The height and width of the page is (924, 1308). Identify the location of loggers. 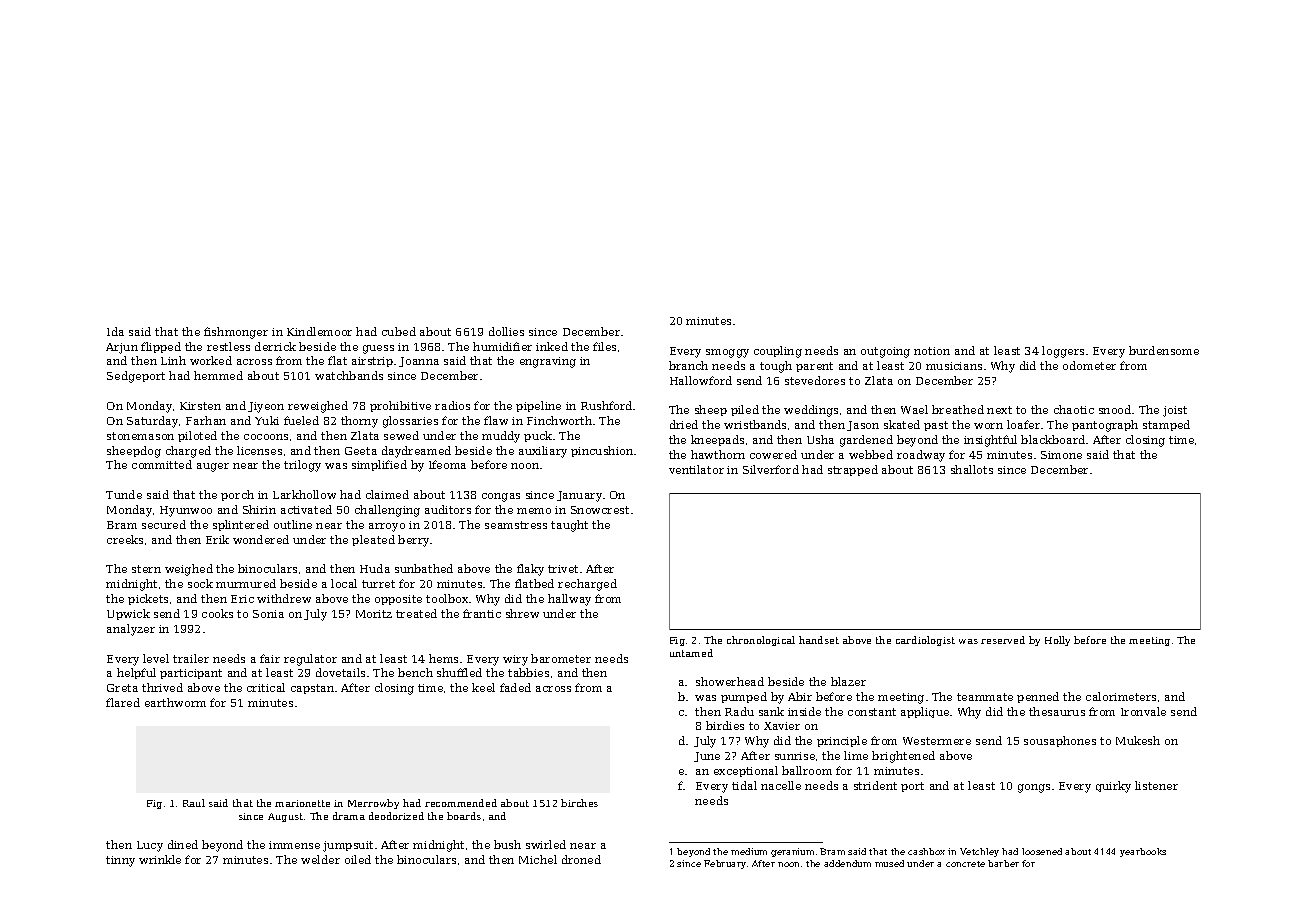
(1063, 352).
